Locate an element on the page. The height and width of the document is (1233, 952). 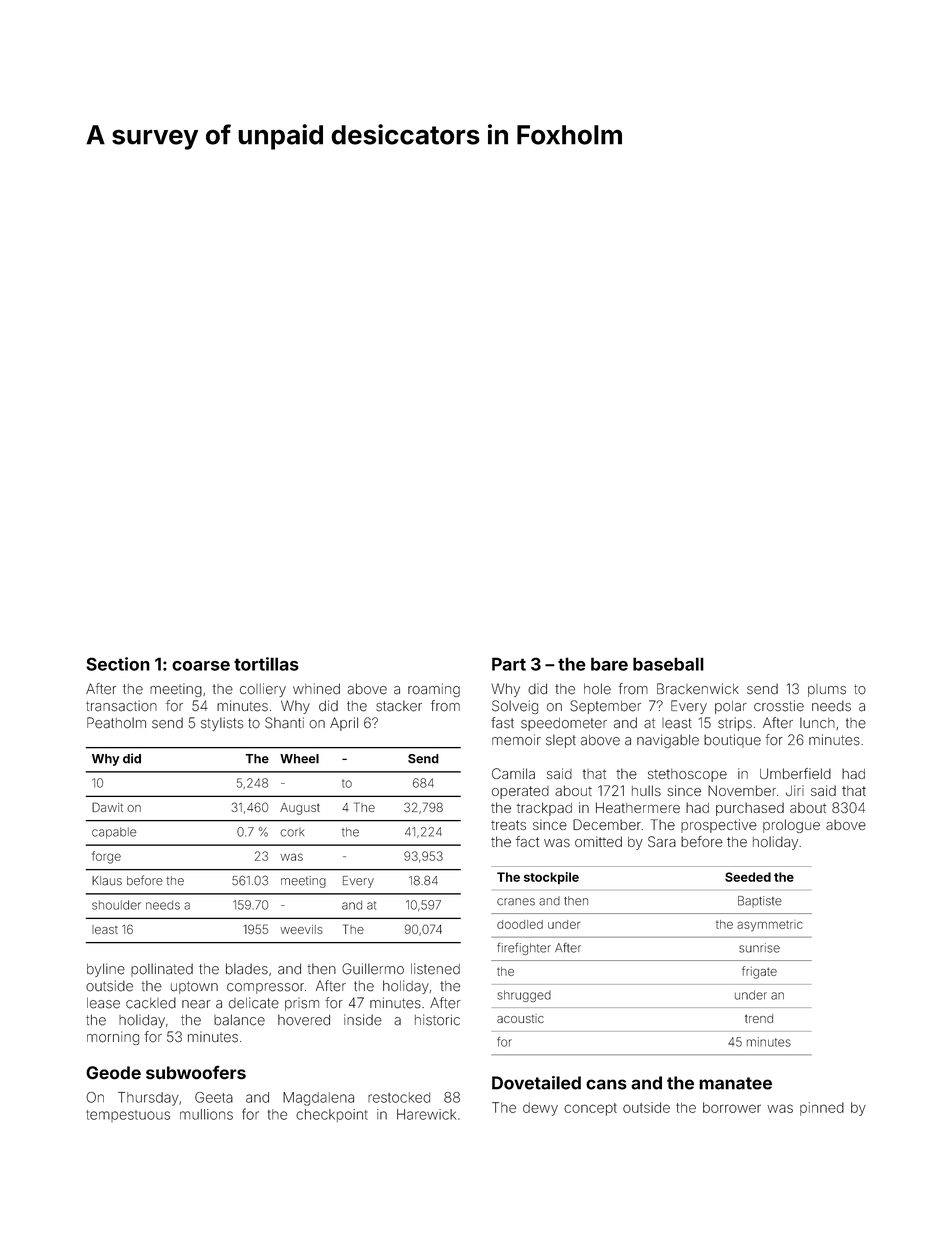
Shanti is located at coordinates (284, 723).
